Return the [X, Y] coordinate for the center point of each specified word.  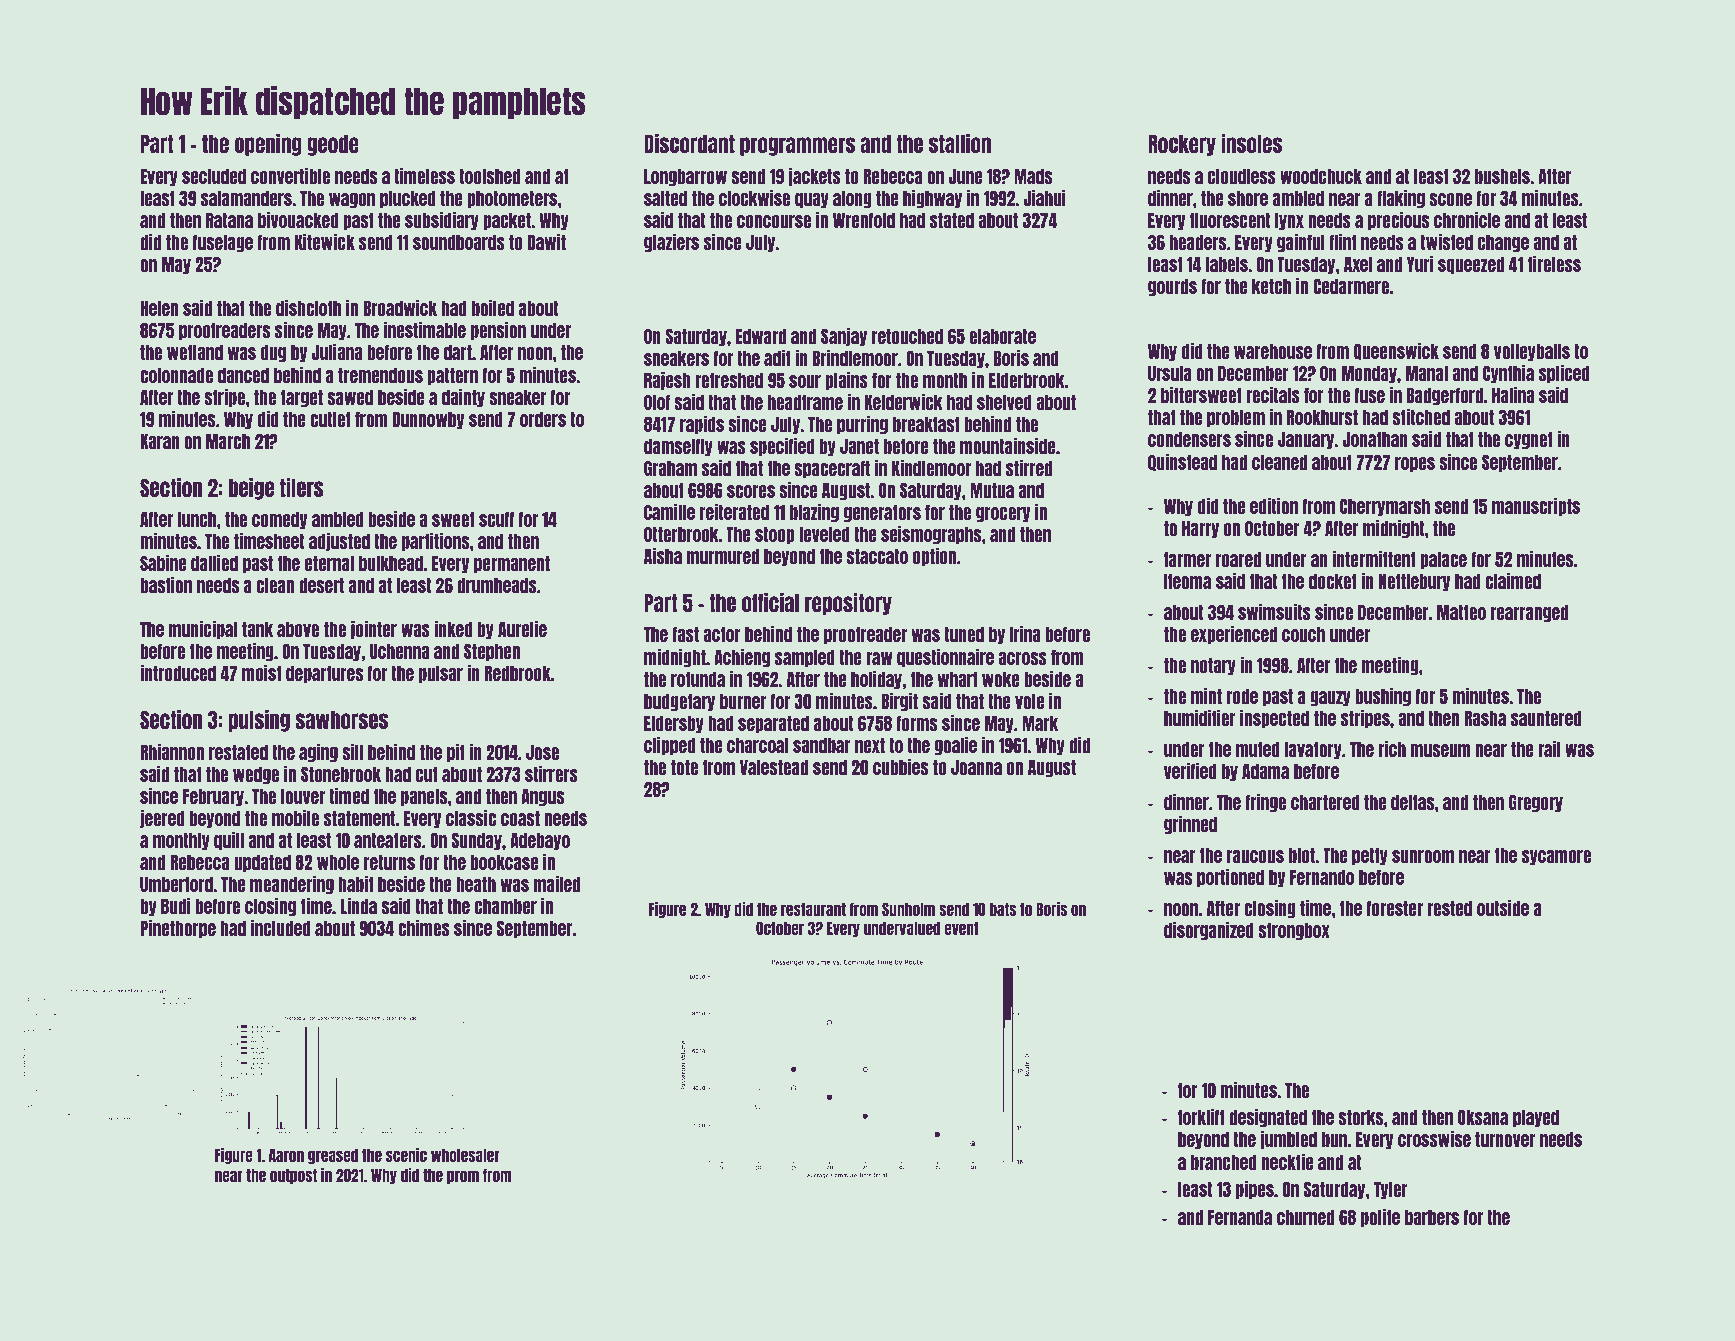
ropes [1415, 464]
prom [463, 1177]
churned [1305, 1217]
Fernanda [1240, 1217]
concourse [774, 221]
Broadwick [400, 308]
